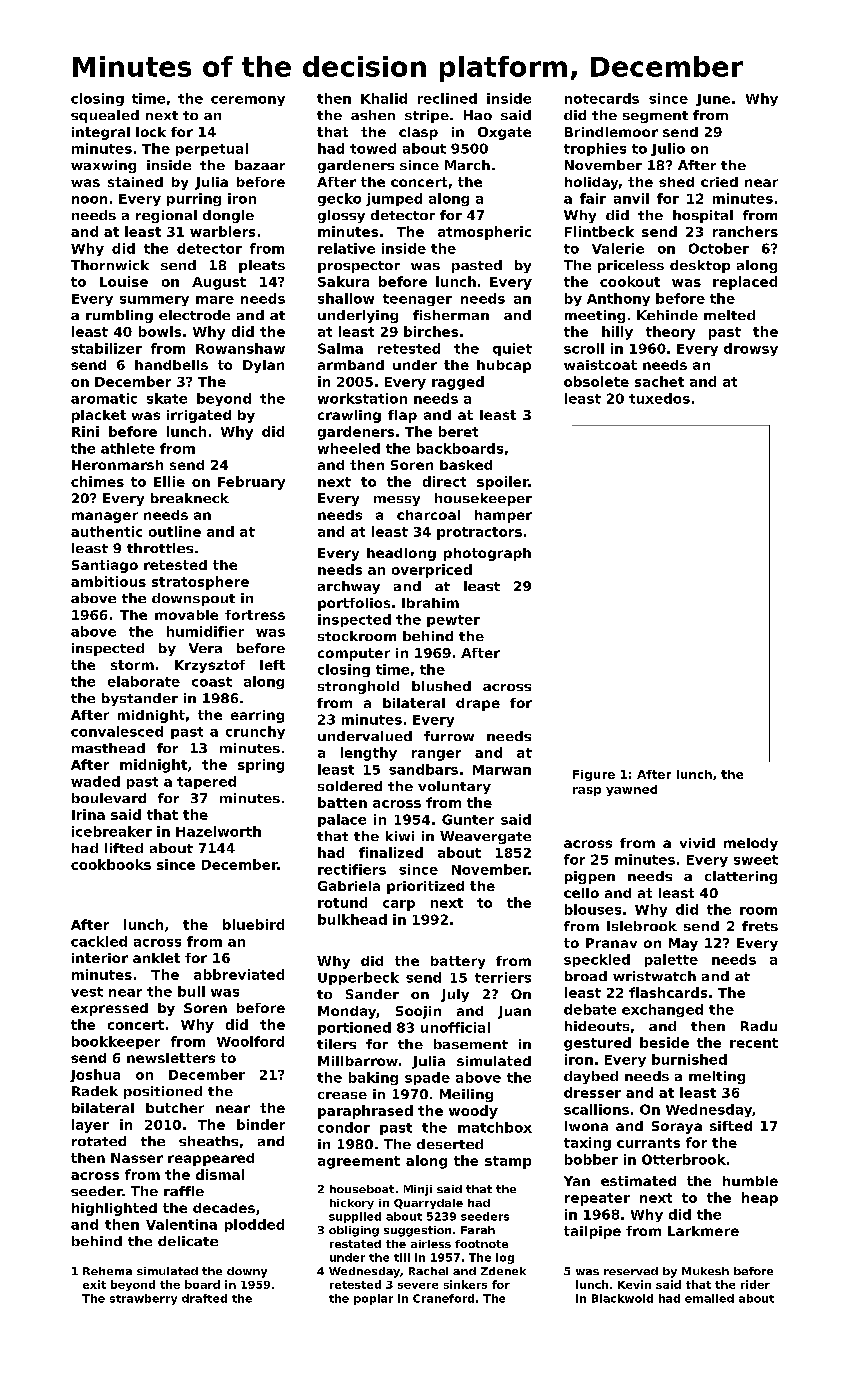  I want to click on rider, so click(755, 1284).
